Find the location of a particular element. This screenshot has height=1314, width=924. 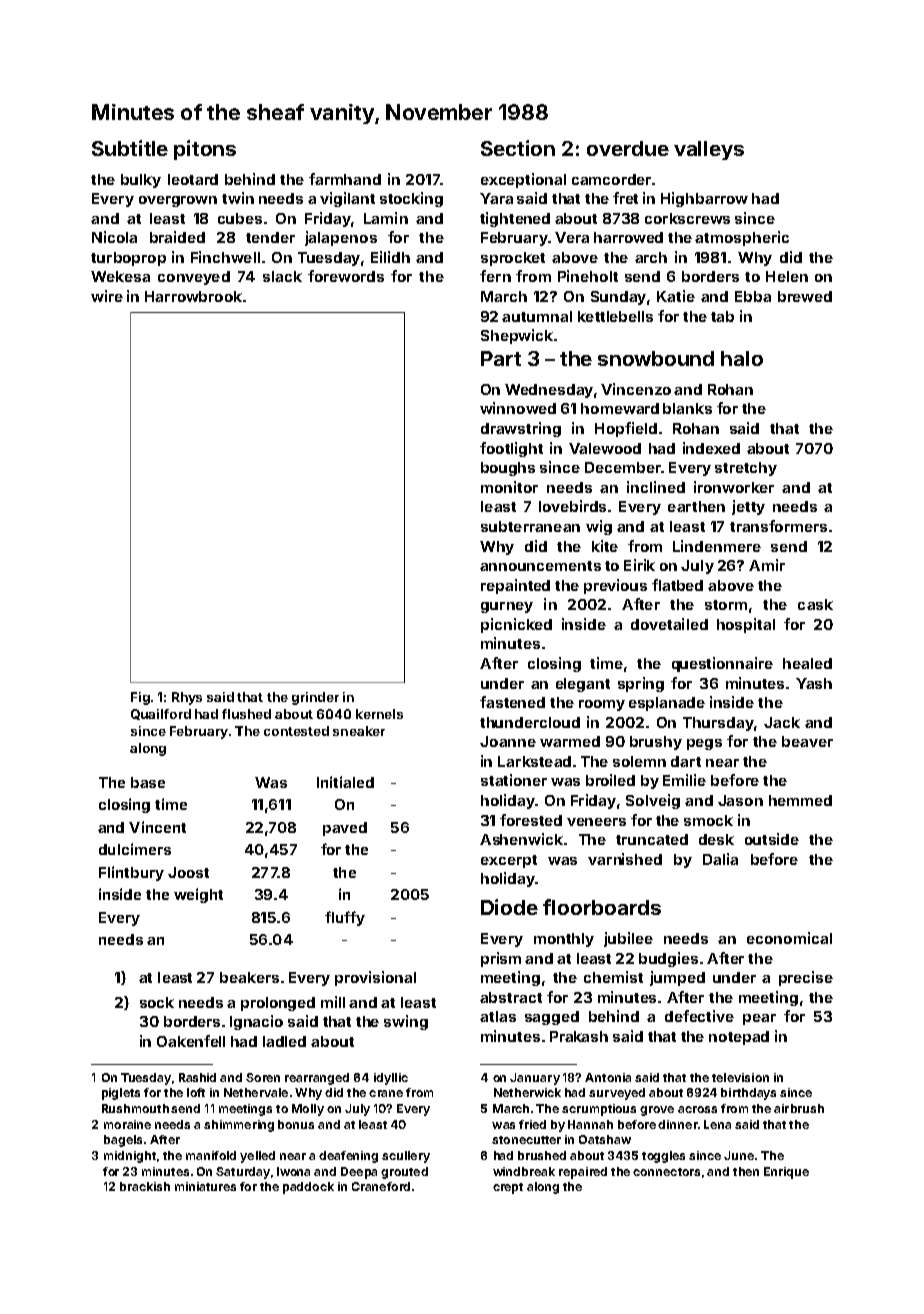

hemmed is located at coordinates (800, 800).
